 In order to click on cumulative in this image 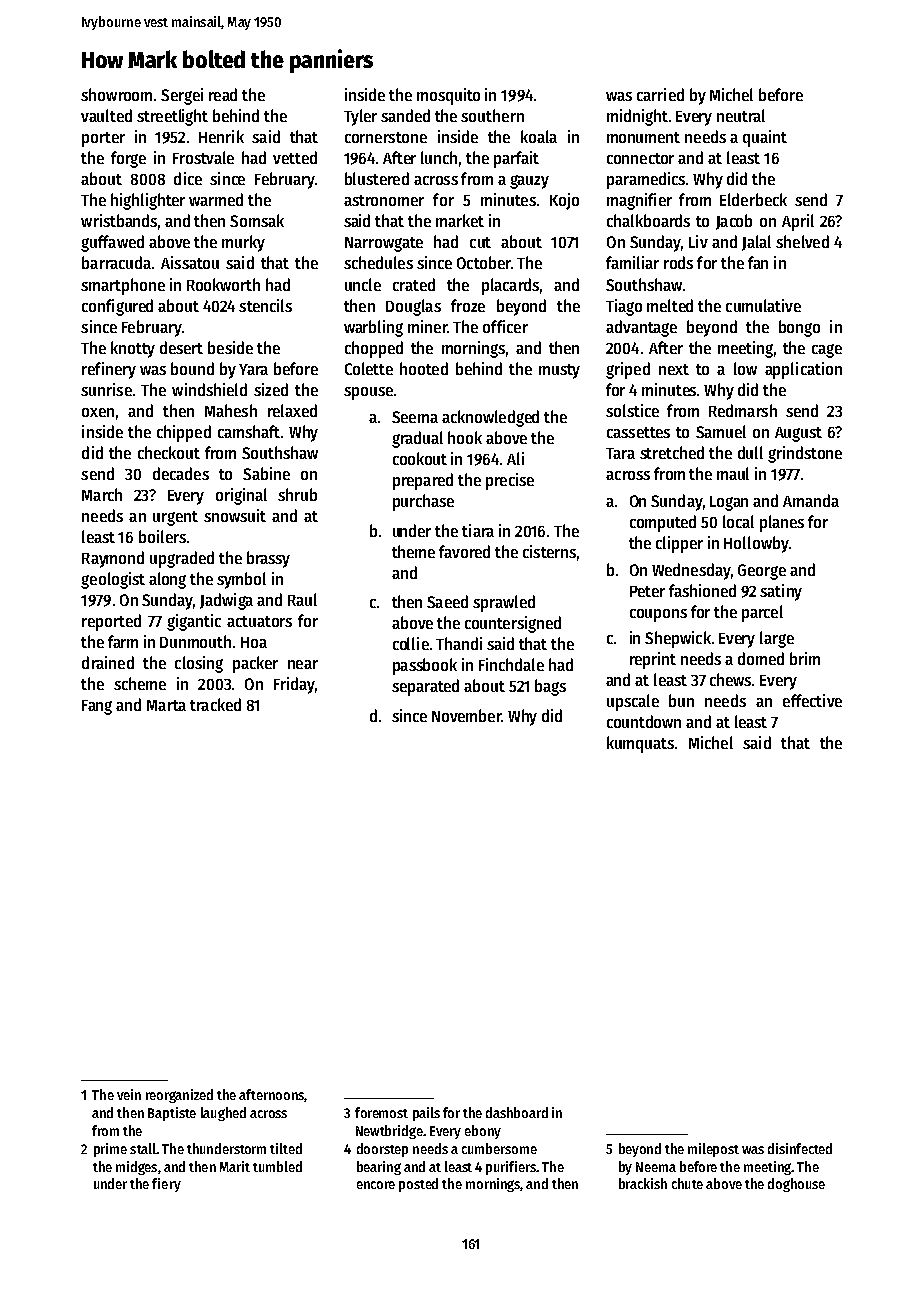, I will do `click(763, 305)`.
